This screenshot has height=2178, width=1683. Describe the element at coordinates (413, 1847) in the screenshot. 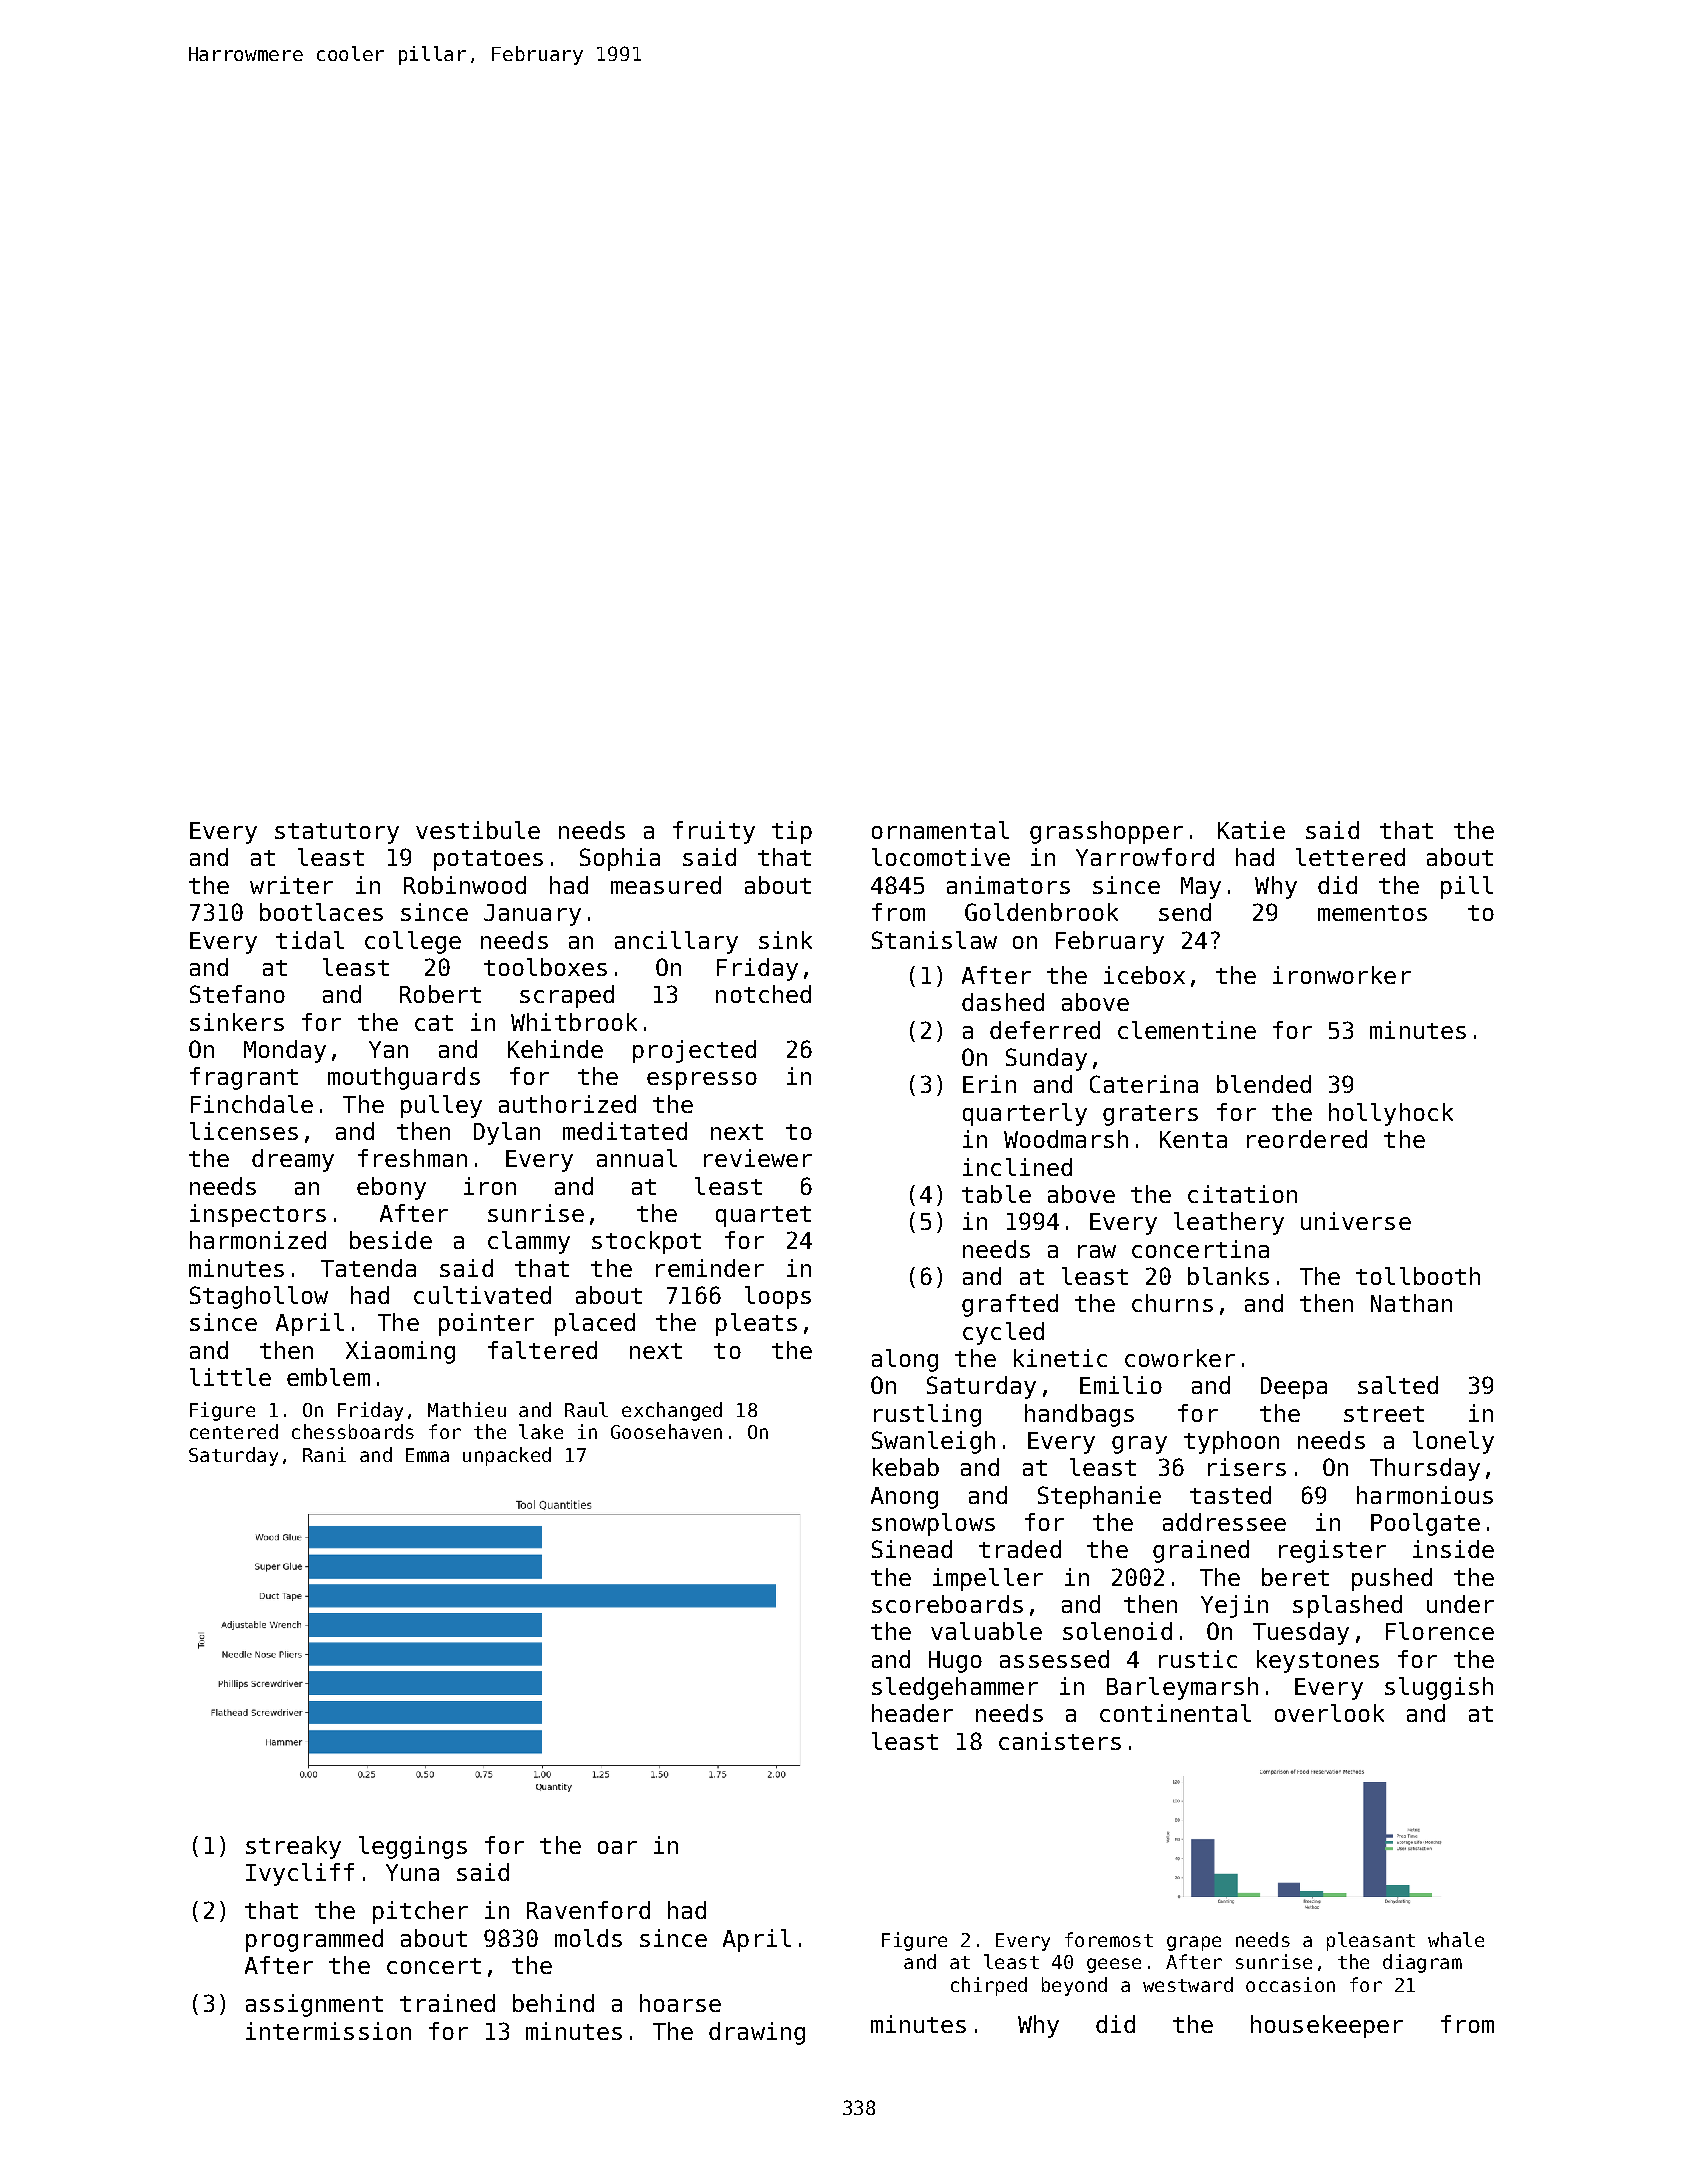

I see `leggings` at that location.
